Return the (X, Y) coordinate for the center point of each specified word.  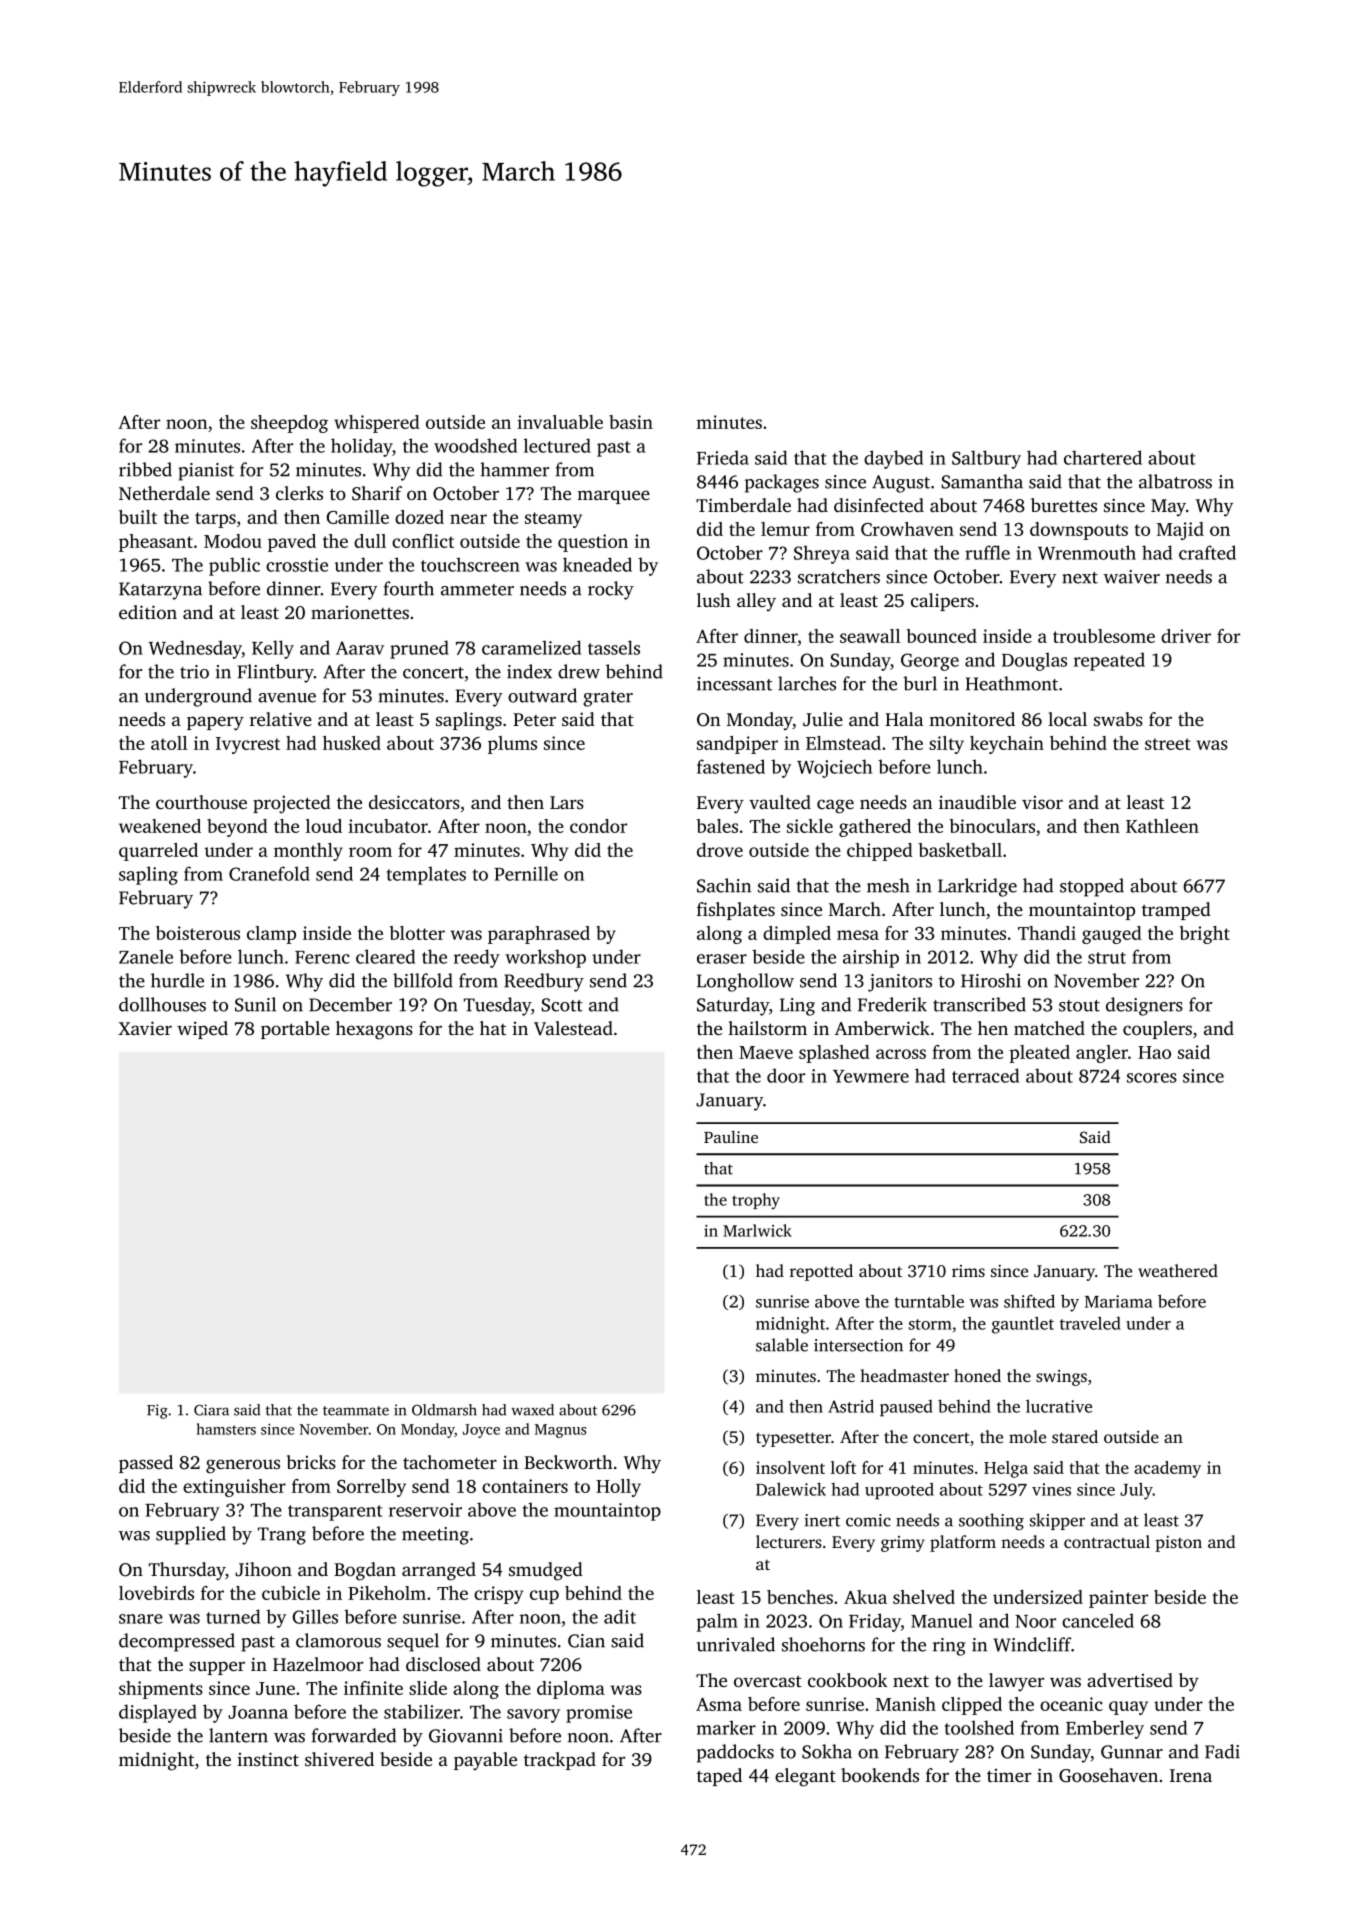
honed (977, 1375)
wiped (202, 1030)
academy (1167, 1469)
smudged (546, 1571)
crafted (1207, 552)
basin (631, 422)
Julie (823, 719)
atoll (169, 743)
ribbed (145, 469)
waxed (532, 1410)
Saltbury (986, 459)
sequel (413, 1642)
